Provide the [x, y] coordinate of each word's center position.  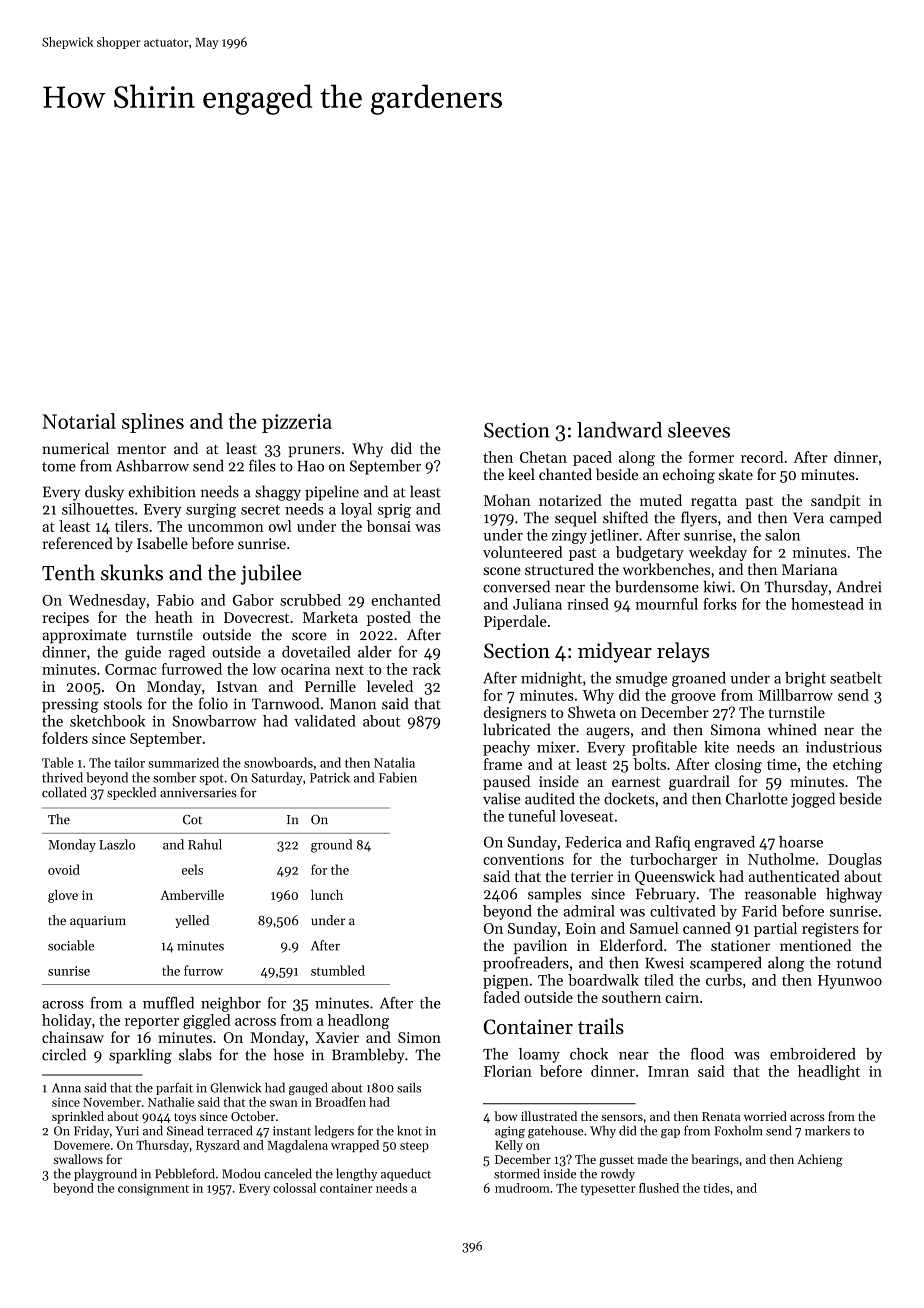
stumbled [338, 970]
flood [707, 1054]
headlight [829, 1072]
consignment [153, 1190]
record [762, 457]
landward [619, 430]
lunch [327, 895]
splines [153, 423]
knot [409, 1130]
